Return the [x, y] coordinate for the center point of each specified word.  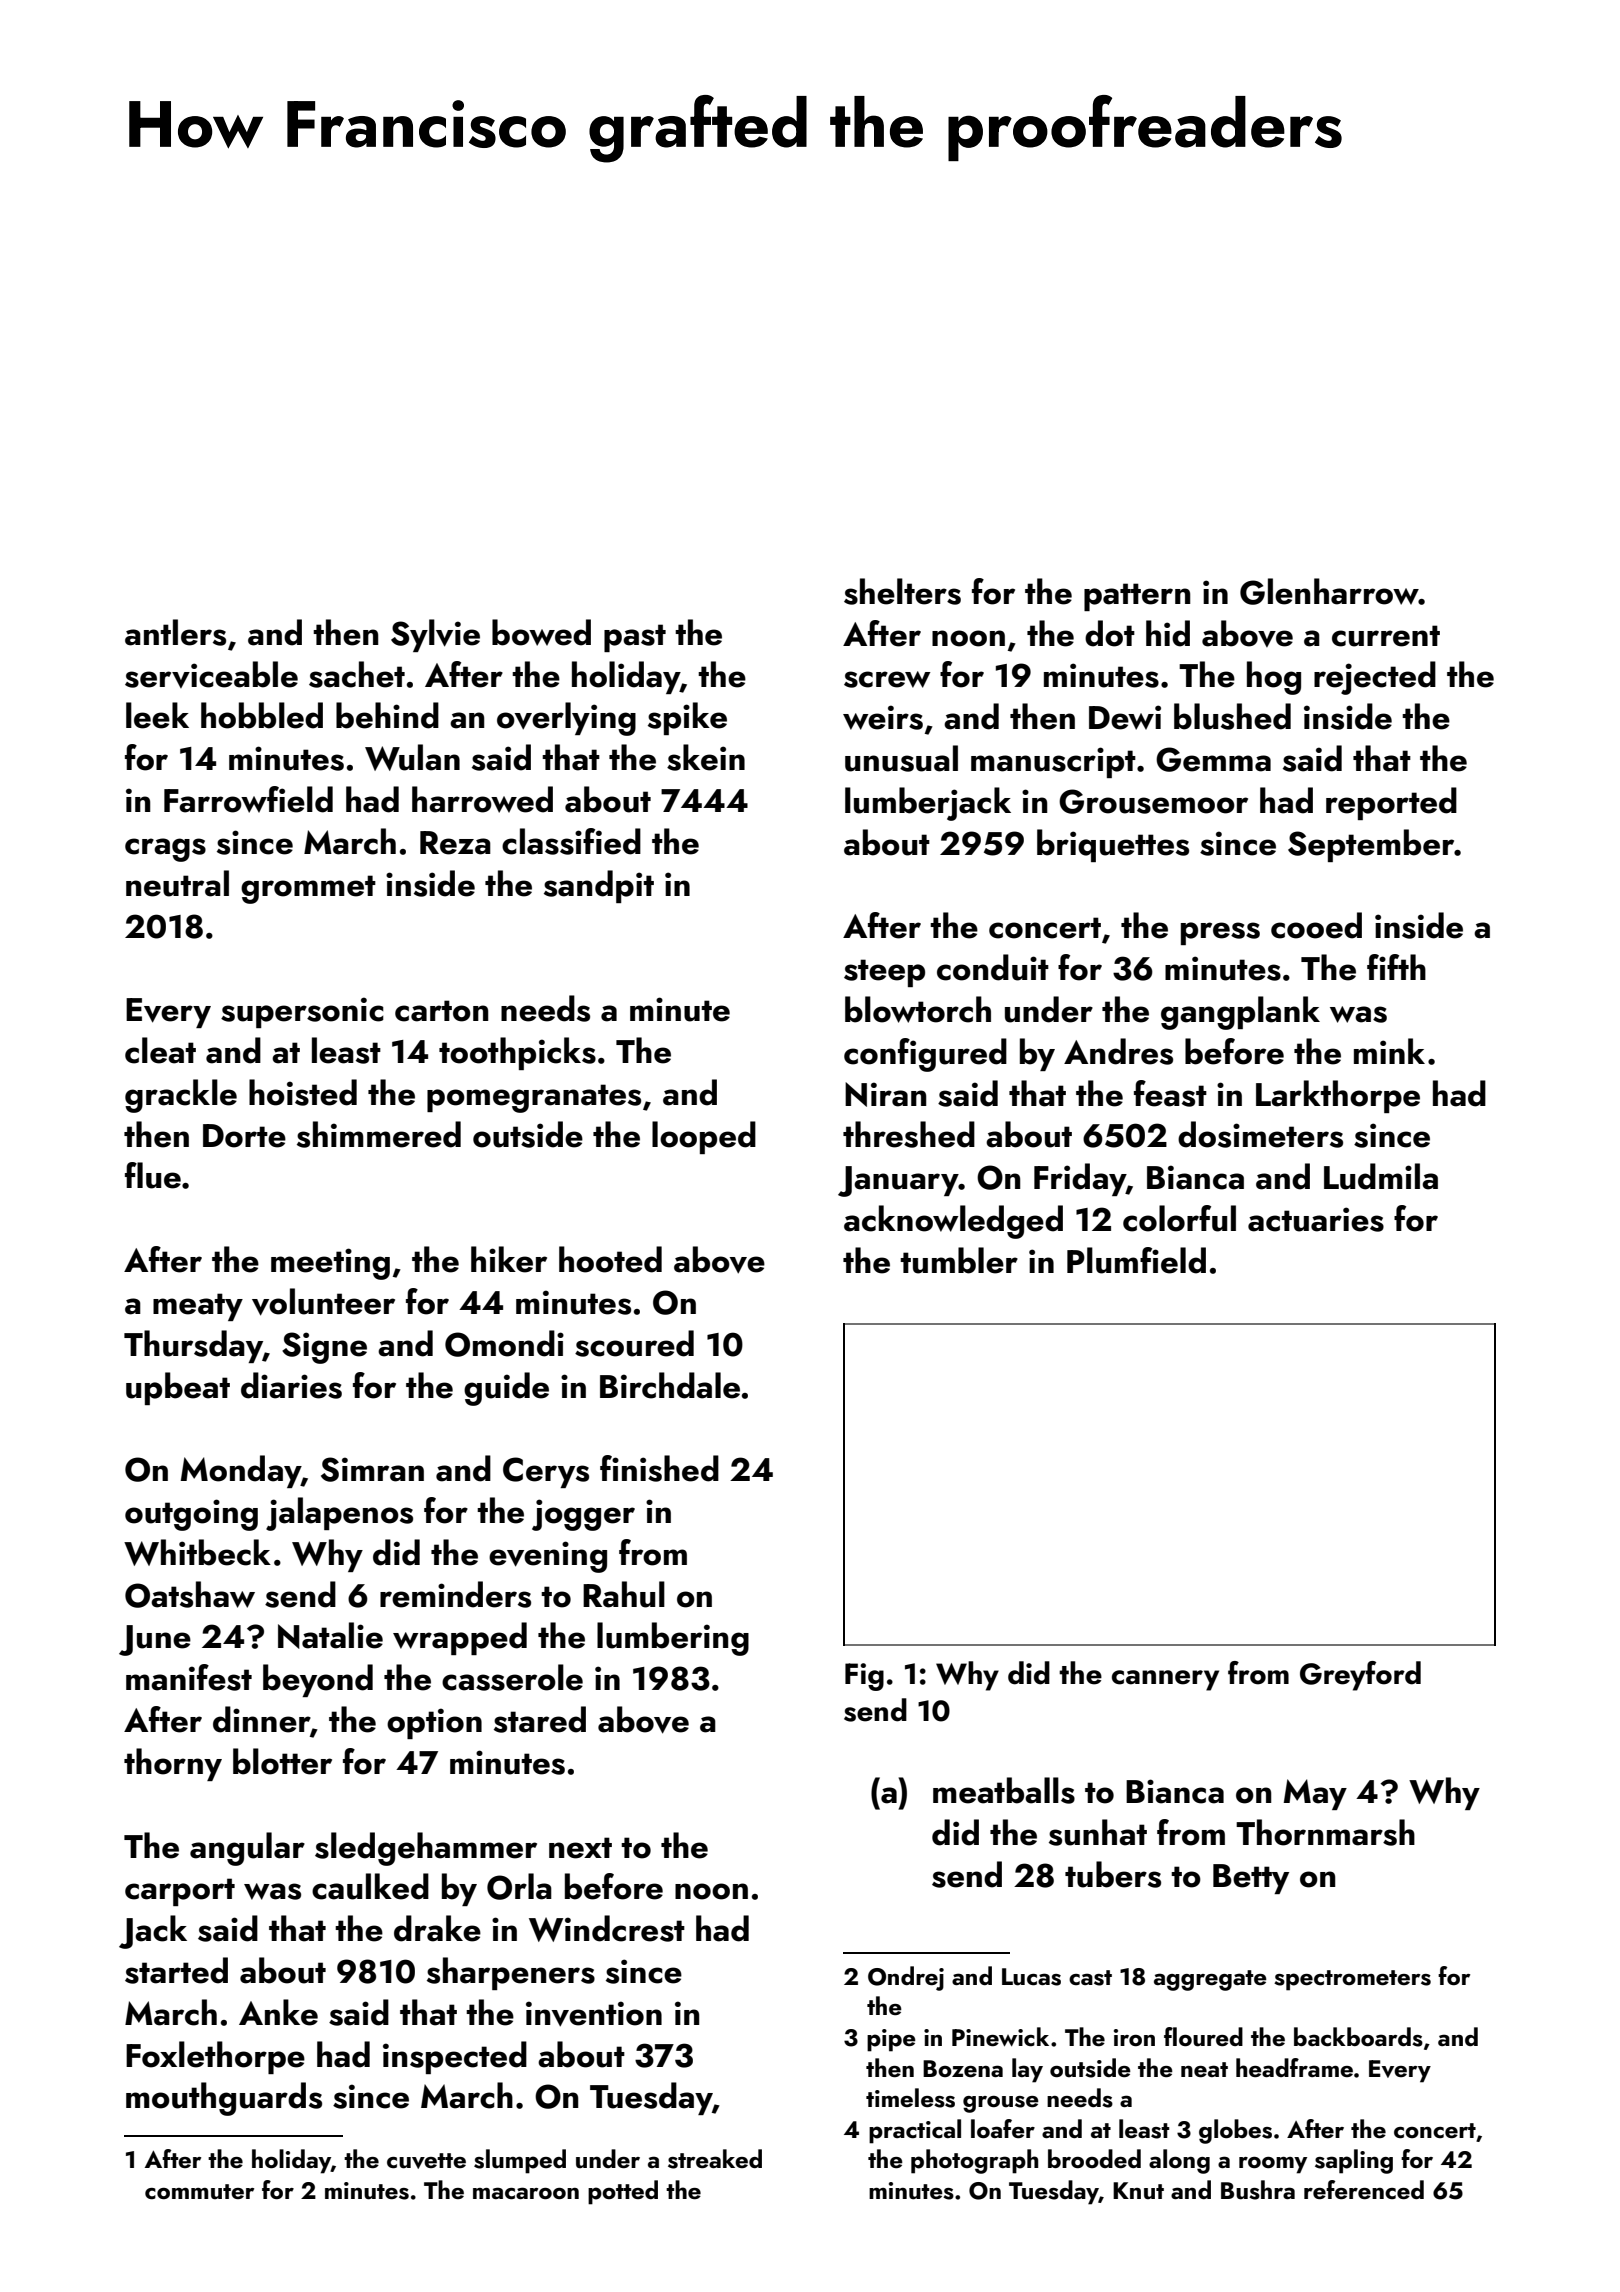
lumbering [673, 1639]
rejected [1375, 678]
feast [1170, 1093]
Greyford [1360, 1676]
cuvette [426, 2161]
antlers [175, 632]
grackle [181, 1096]
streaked [715, 2159]
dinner [261, 1719]
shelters [902, 591]
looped [704, 1137]
